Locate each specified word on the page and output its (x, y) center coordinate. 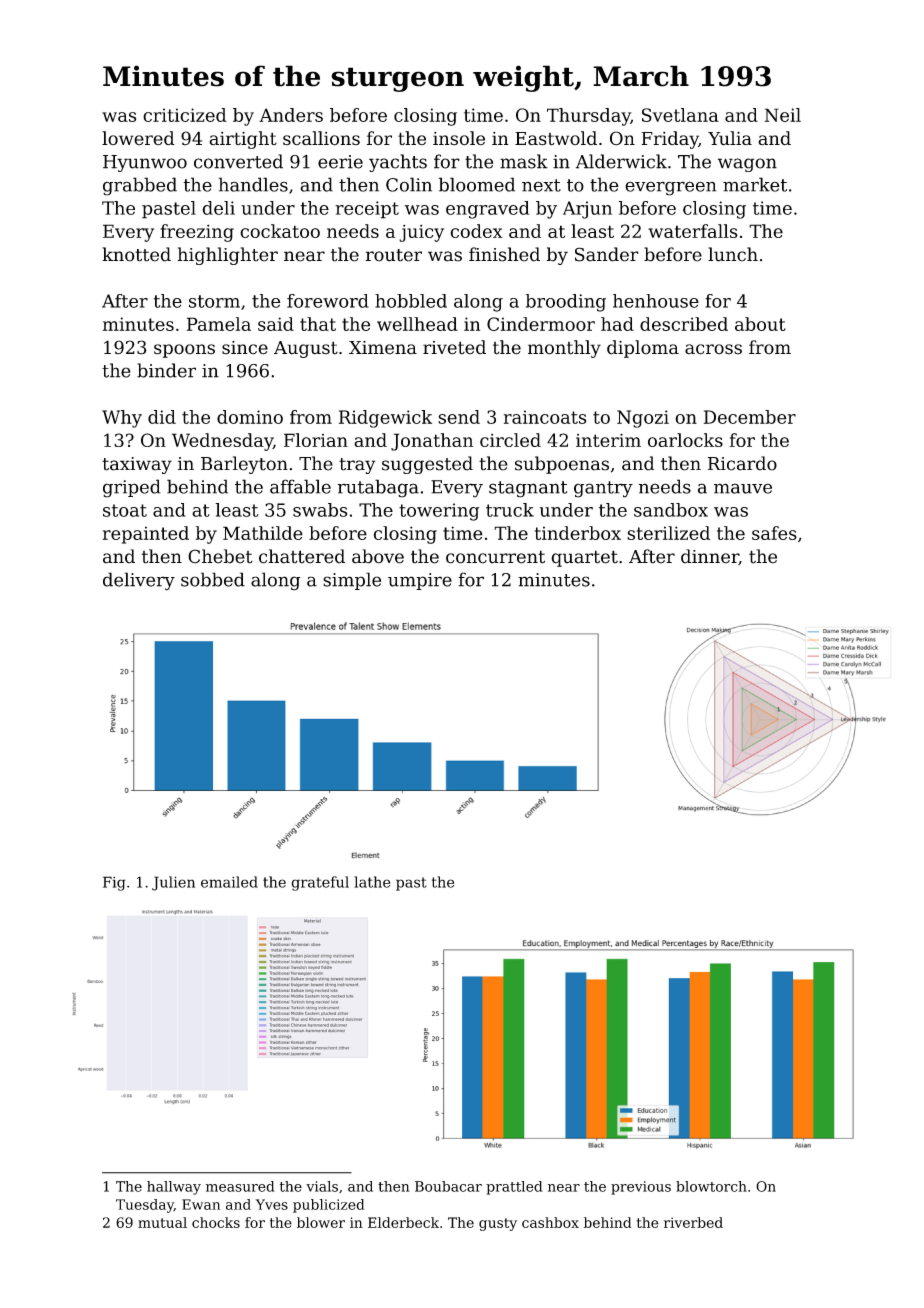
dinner (710, 557)
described (684, 324)
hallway (174, 1188)
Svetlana (680, 115)
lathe (372, 882)
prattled (514, 1188)
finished (504, 254)
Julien (173, 883)
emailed (229, 882)
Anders (291, 115)
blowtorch (711, 1186)
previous (641, 1188)
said (276, 324)
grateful (320, 883)
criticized (185, 115)
